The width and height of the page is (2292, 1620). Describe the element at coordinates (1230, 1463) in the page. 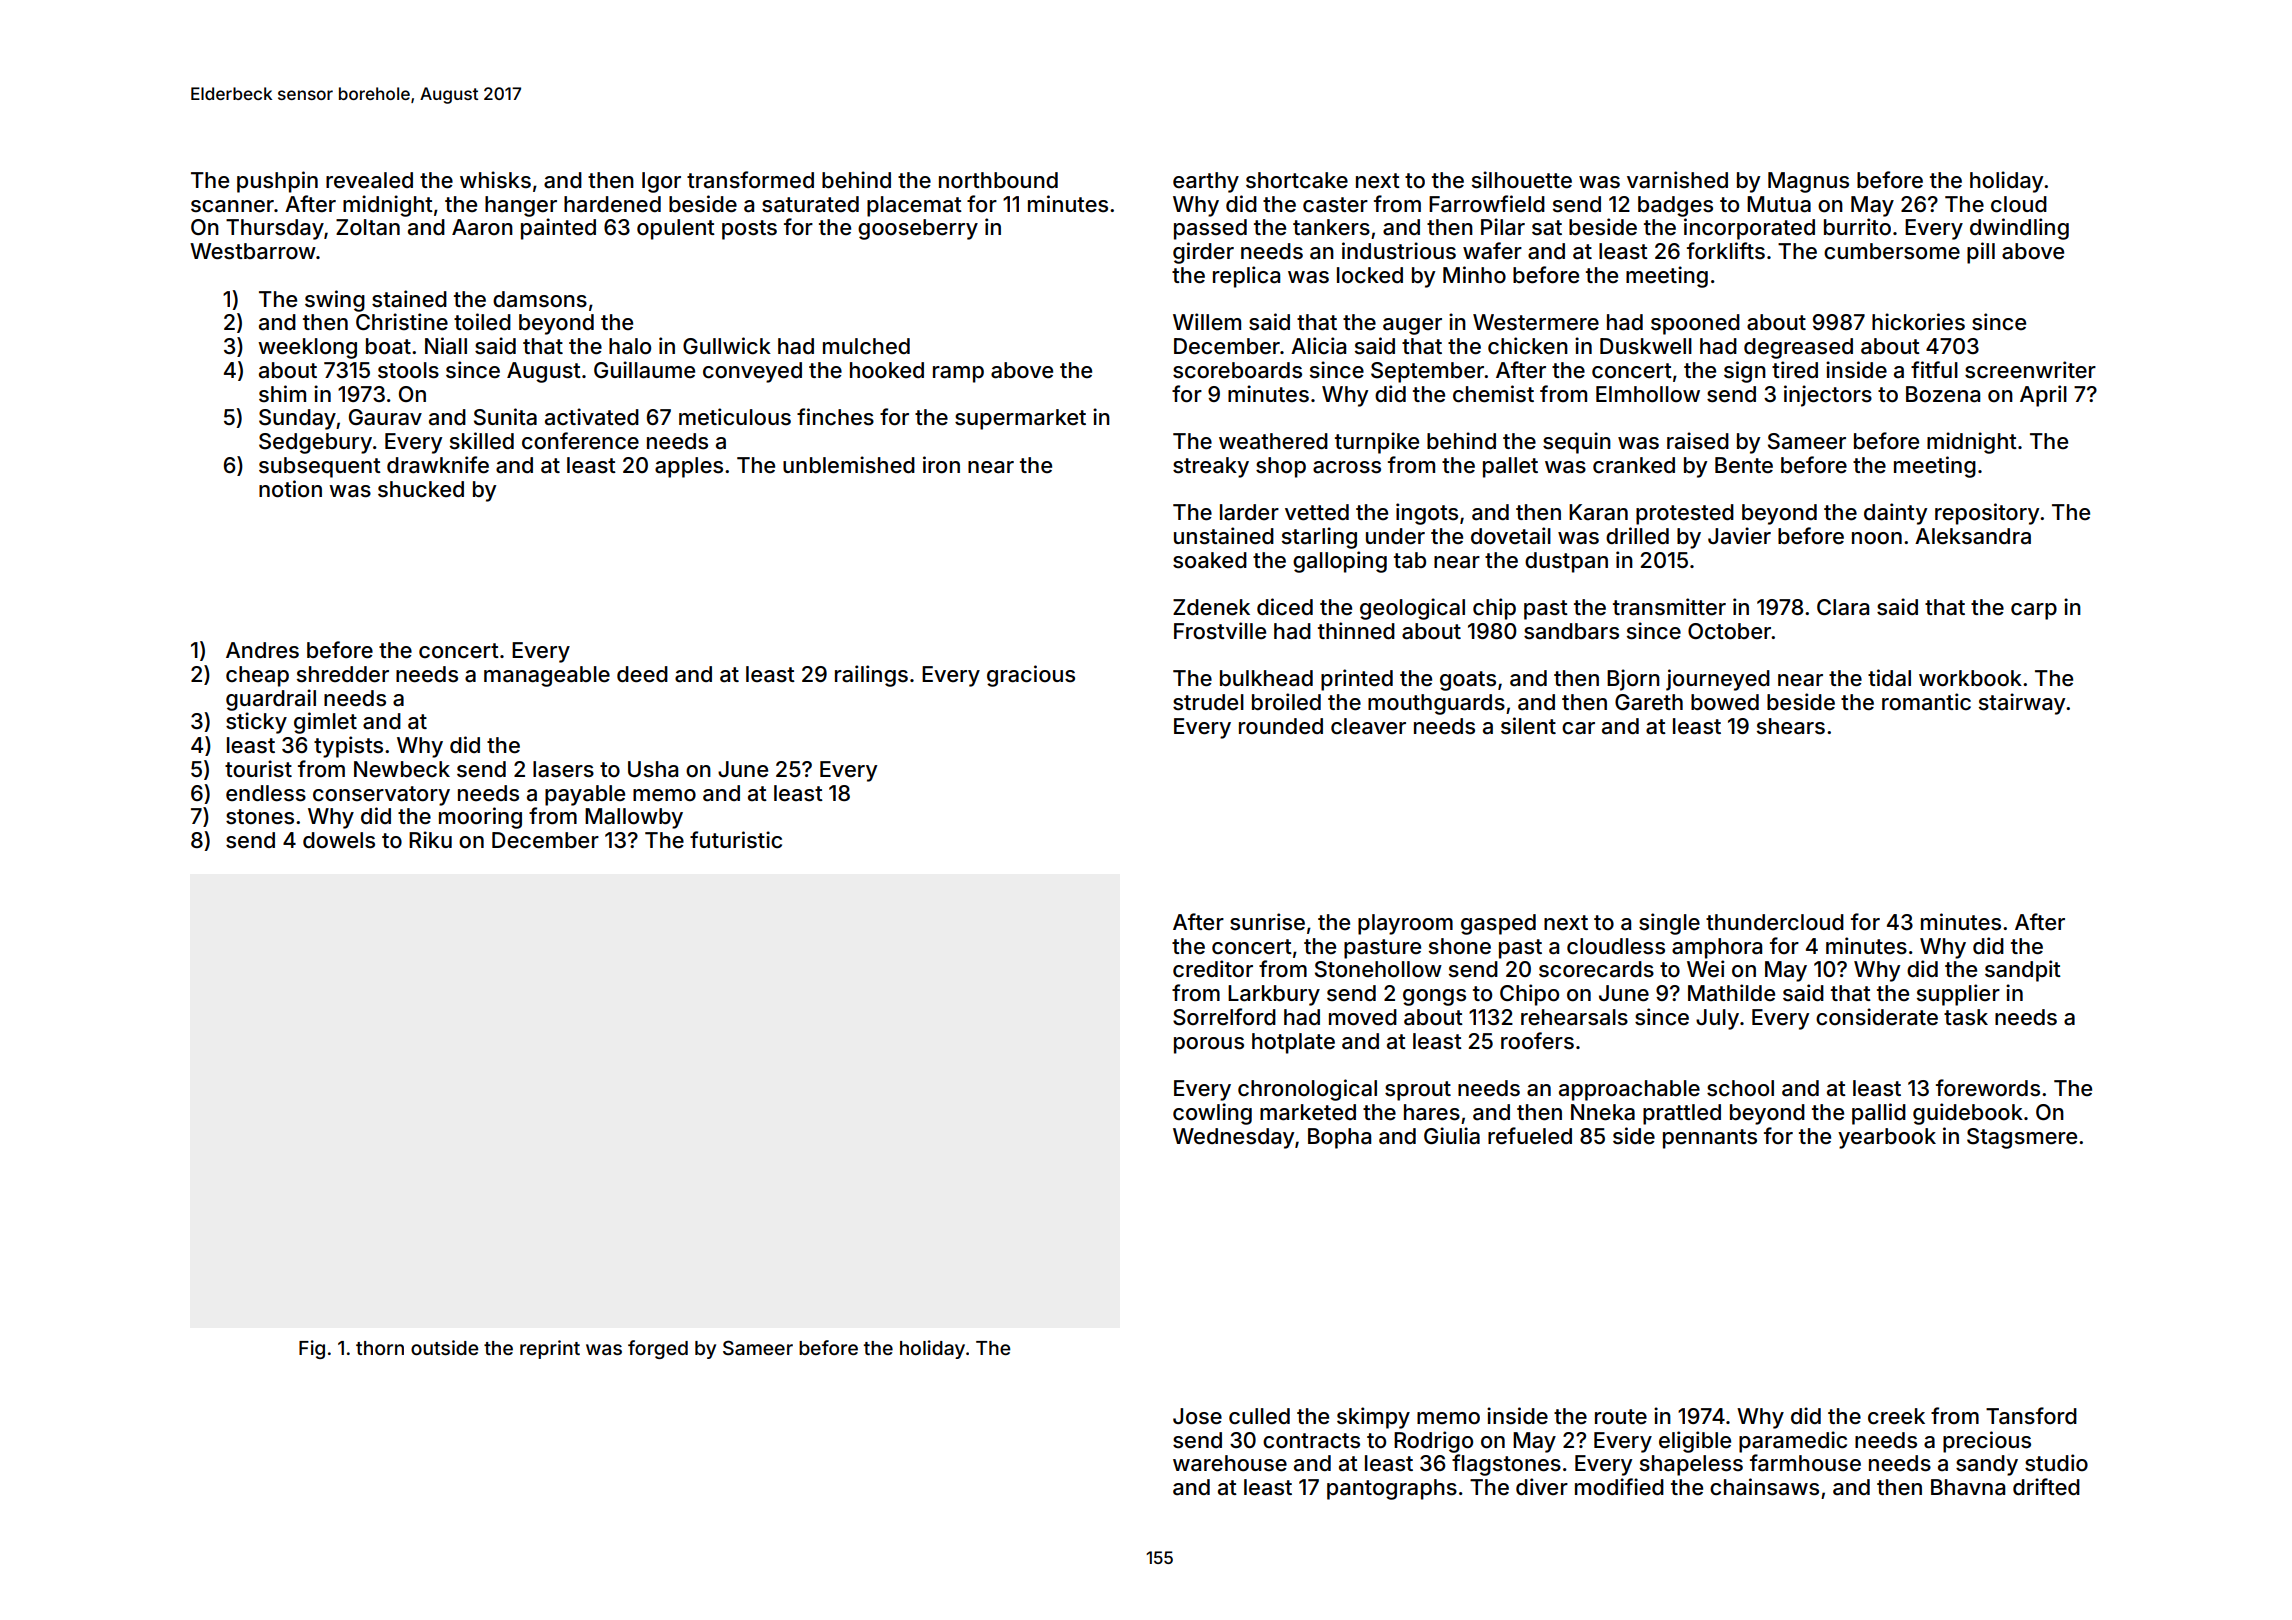

I see `warehouse` at that location.
